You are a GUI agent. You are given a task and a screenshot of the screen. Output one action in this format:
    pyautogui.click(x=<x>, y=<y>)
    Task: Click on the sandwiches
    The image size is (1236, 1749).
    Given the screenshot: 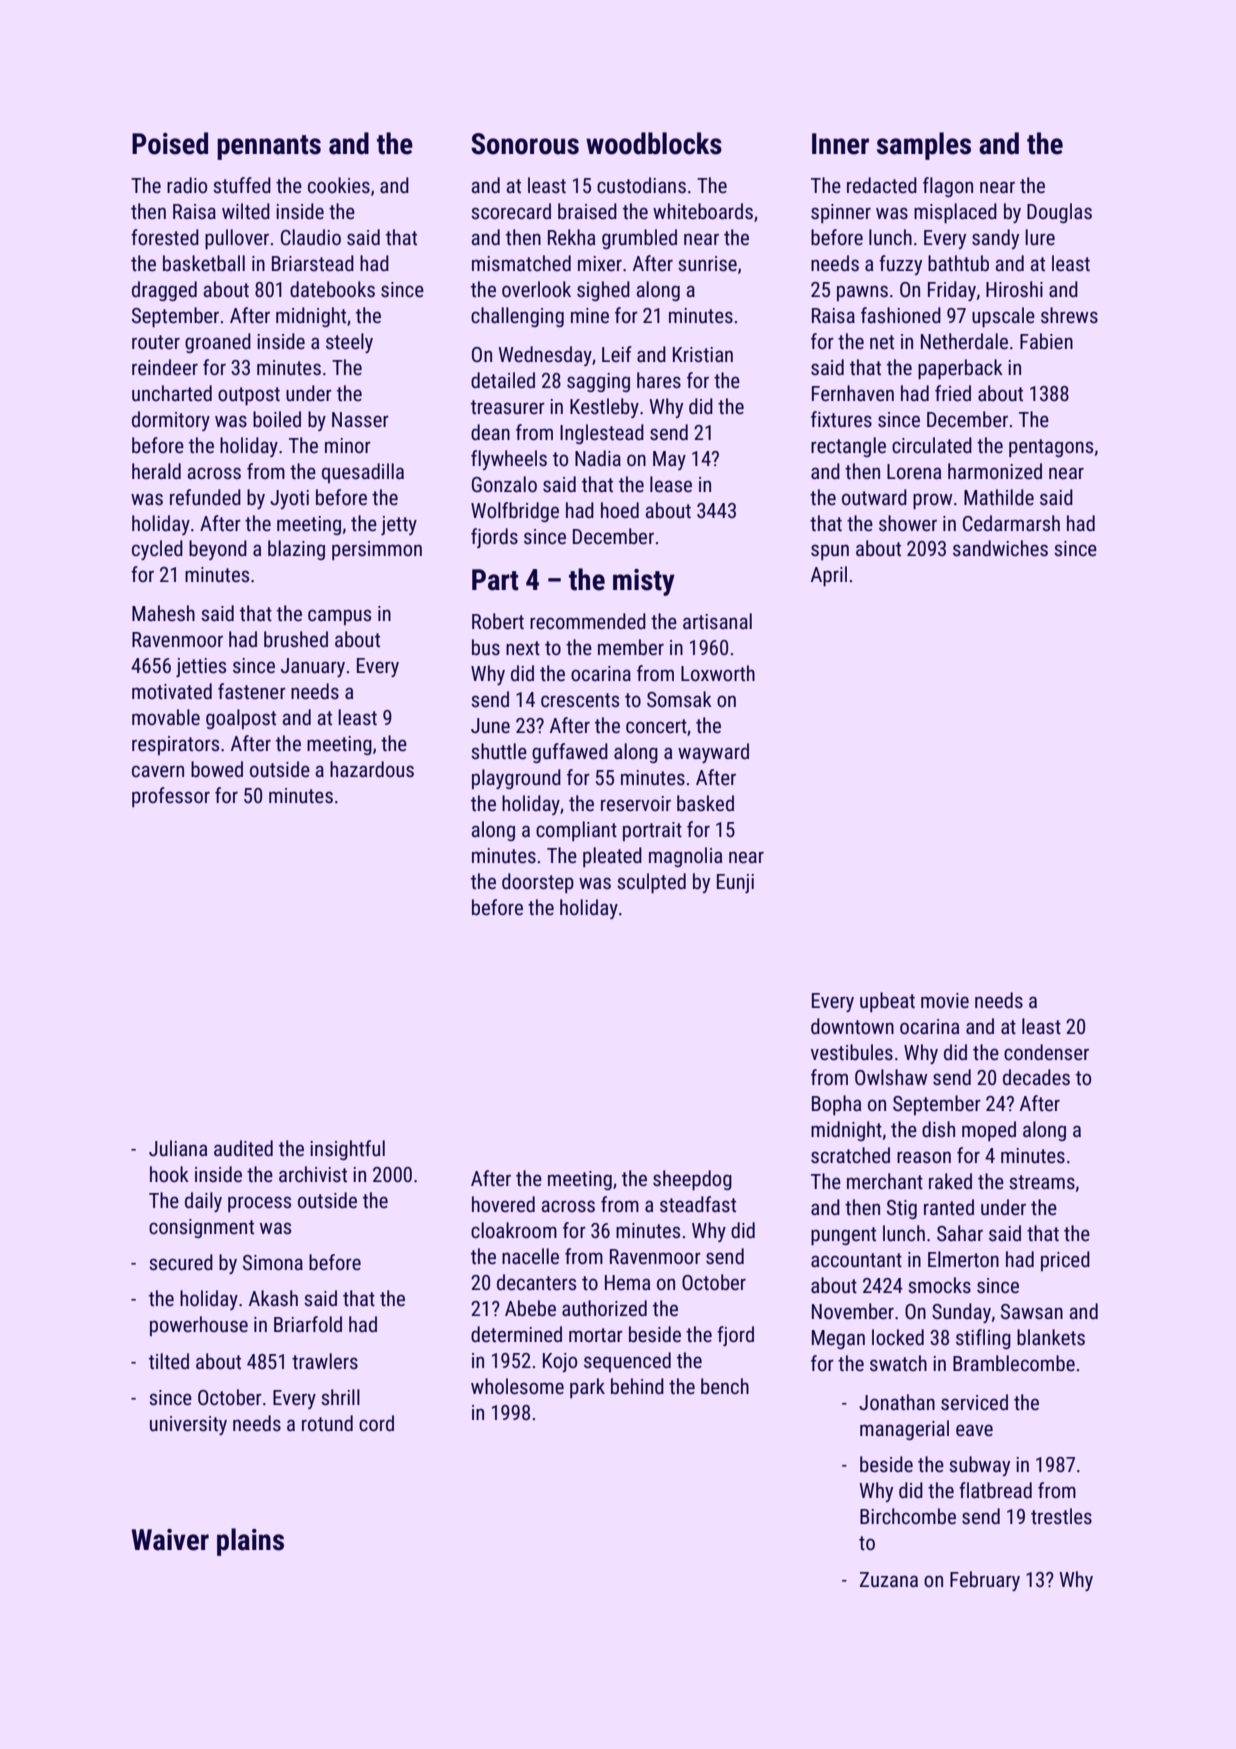 What is the action you would take?
    pyautogui.click(x=1000, y=548)
